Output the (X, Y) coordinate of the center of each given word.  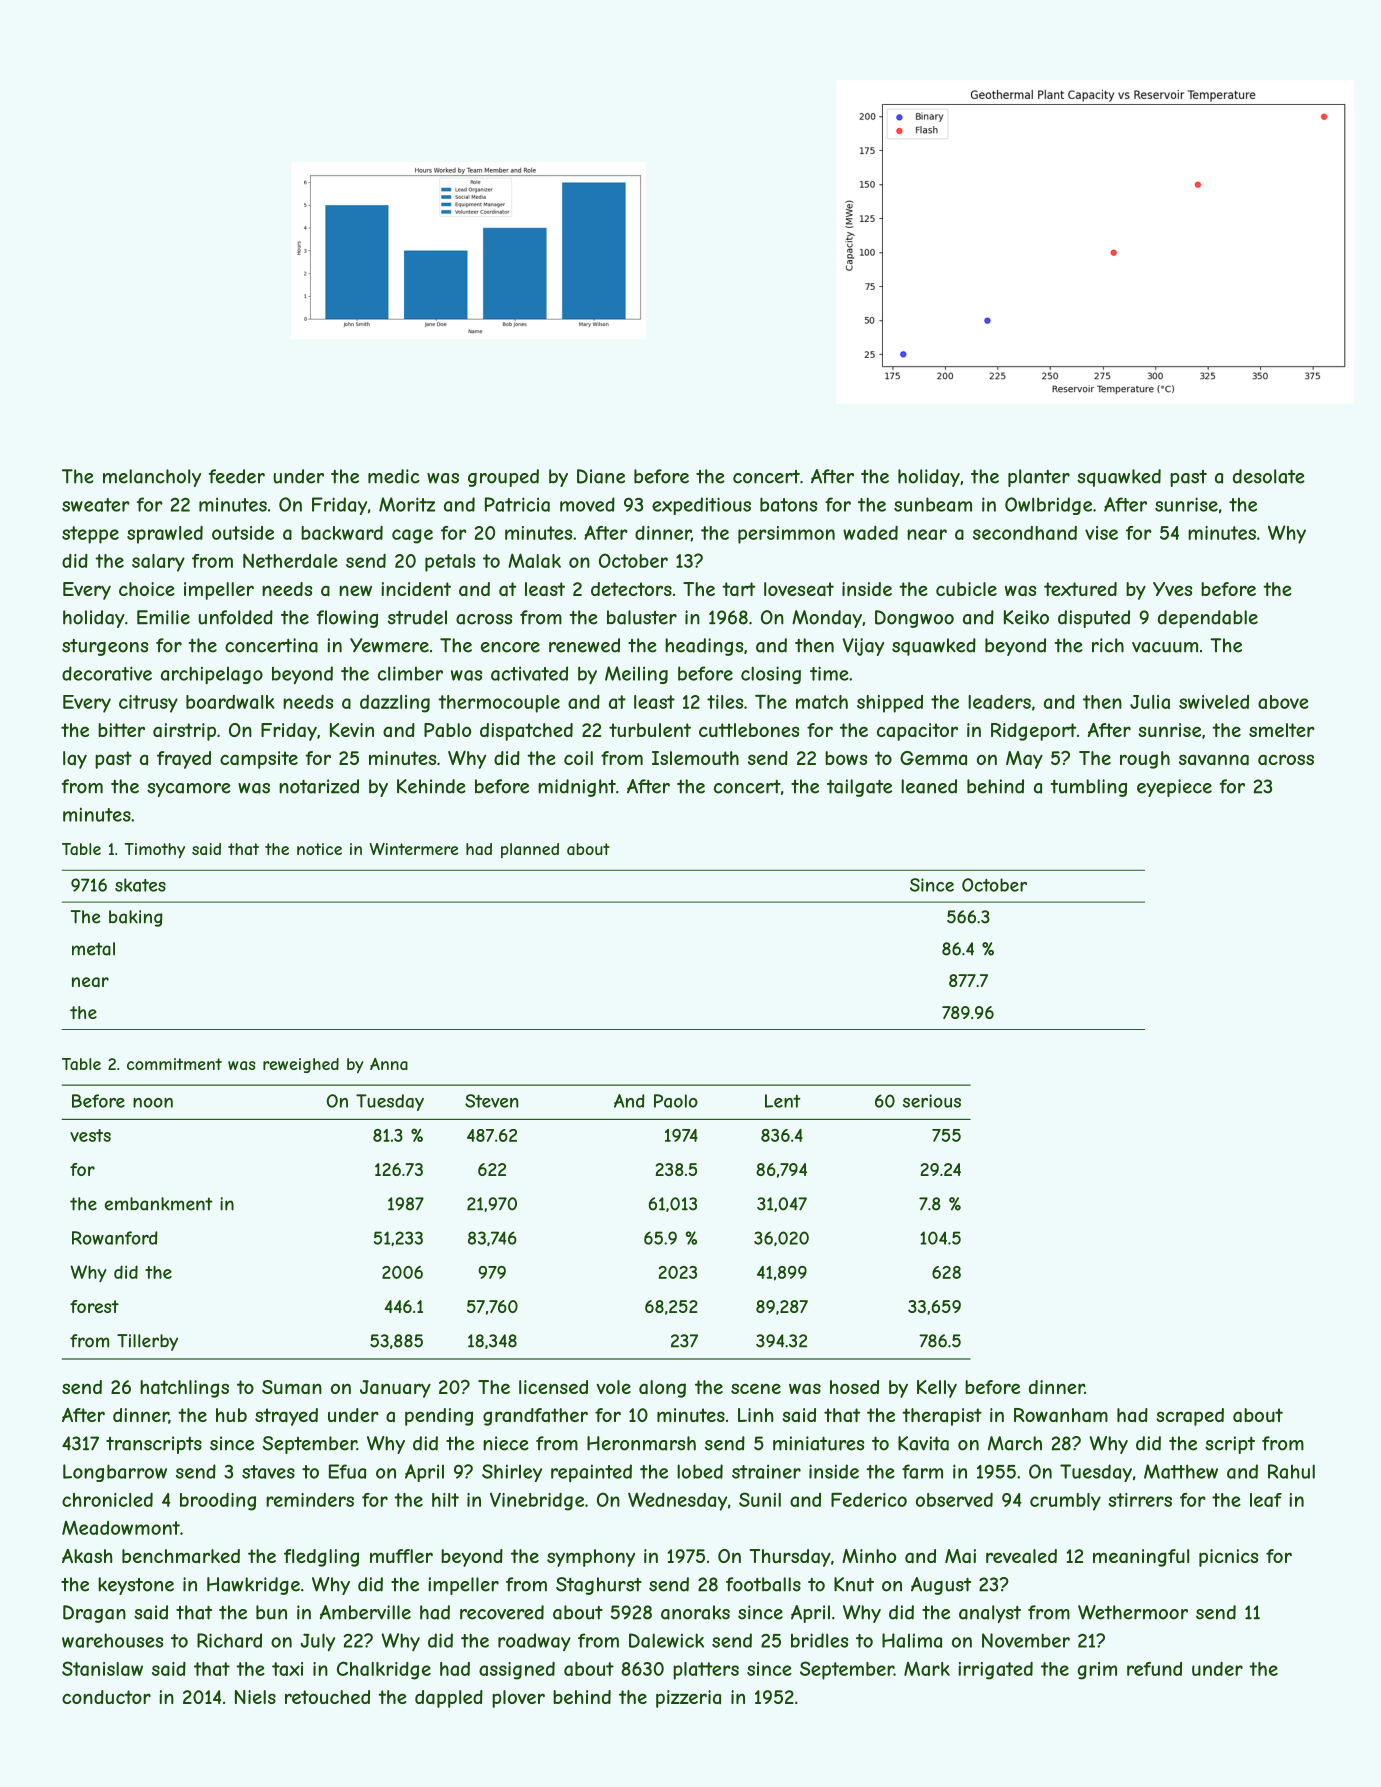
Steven (491, 1101)
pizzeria (688, 1699)
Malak (534, 560)
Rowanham (1061, 1415)
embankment (159, 1204)
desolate (1269, 476)
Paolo (676, 1101)
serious (932, 1101)
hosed (854, 1387)
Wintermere (414, 849)
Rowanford (115, 1238)
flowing (347, 619)
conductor (106, 1697)
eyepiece (1174, 788)
